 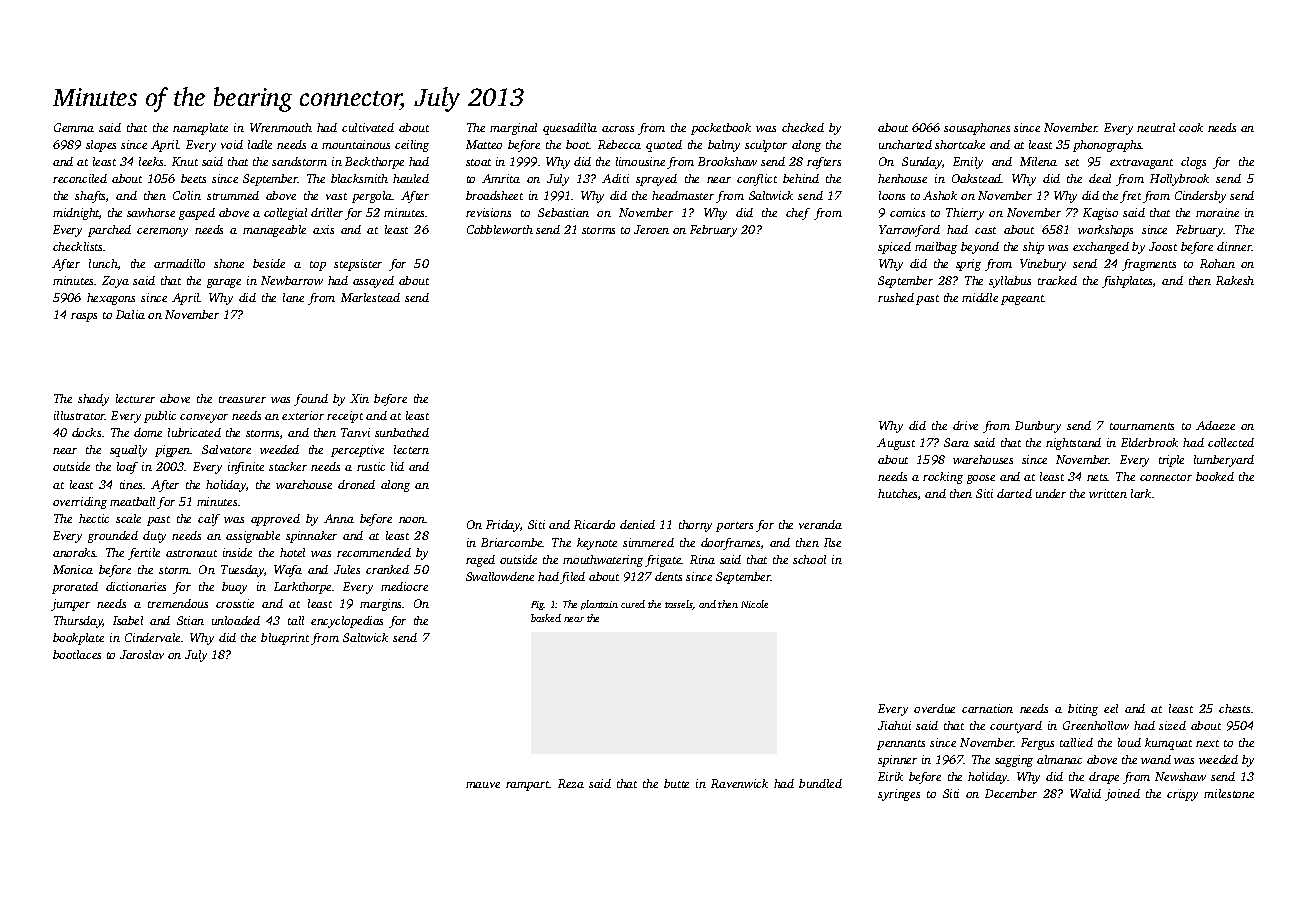 I want to click on crispy, so click(x=1182, y=795).
